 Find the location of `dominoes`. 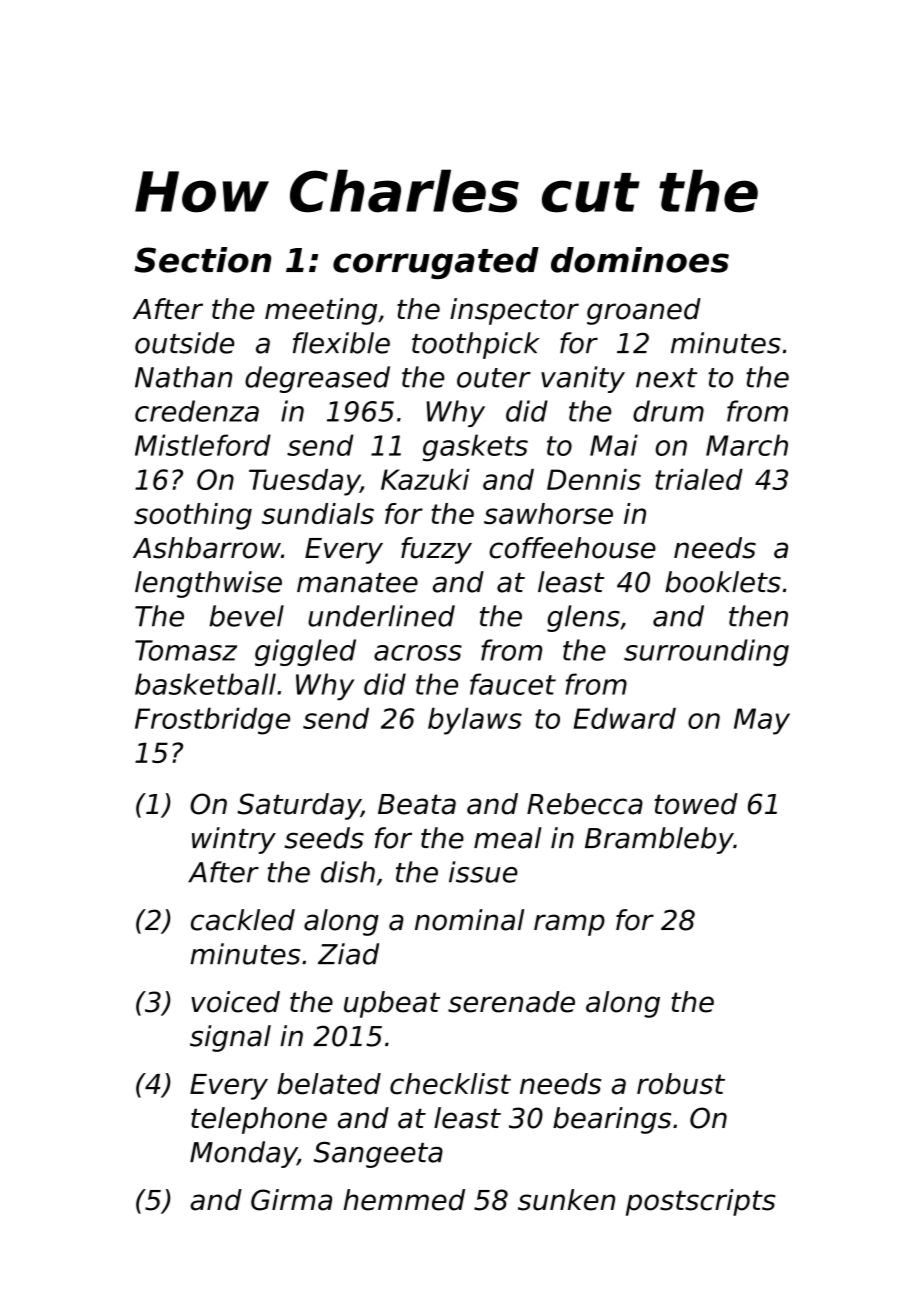

dominoes is located at coordinates (640, 260).
